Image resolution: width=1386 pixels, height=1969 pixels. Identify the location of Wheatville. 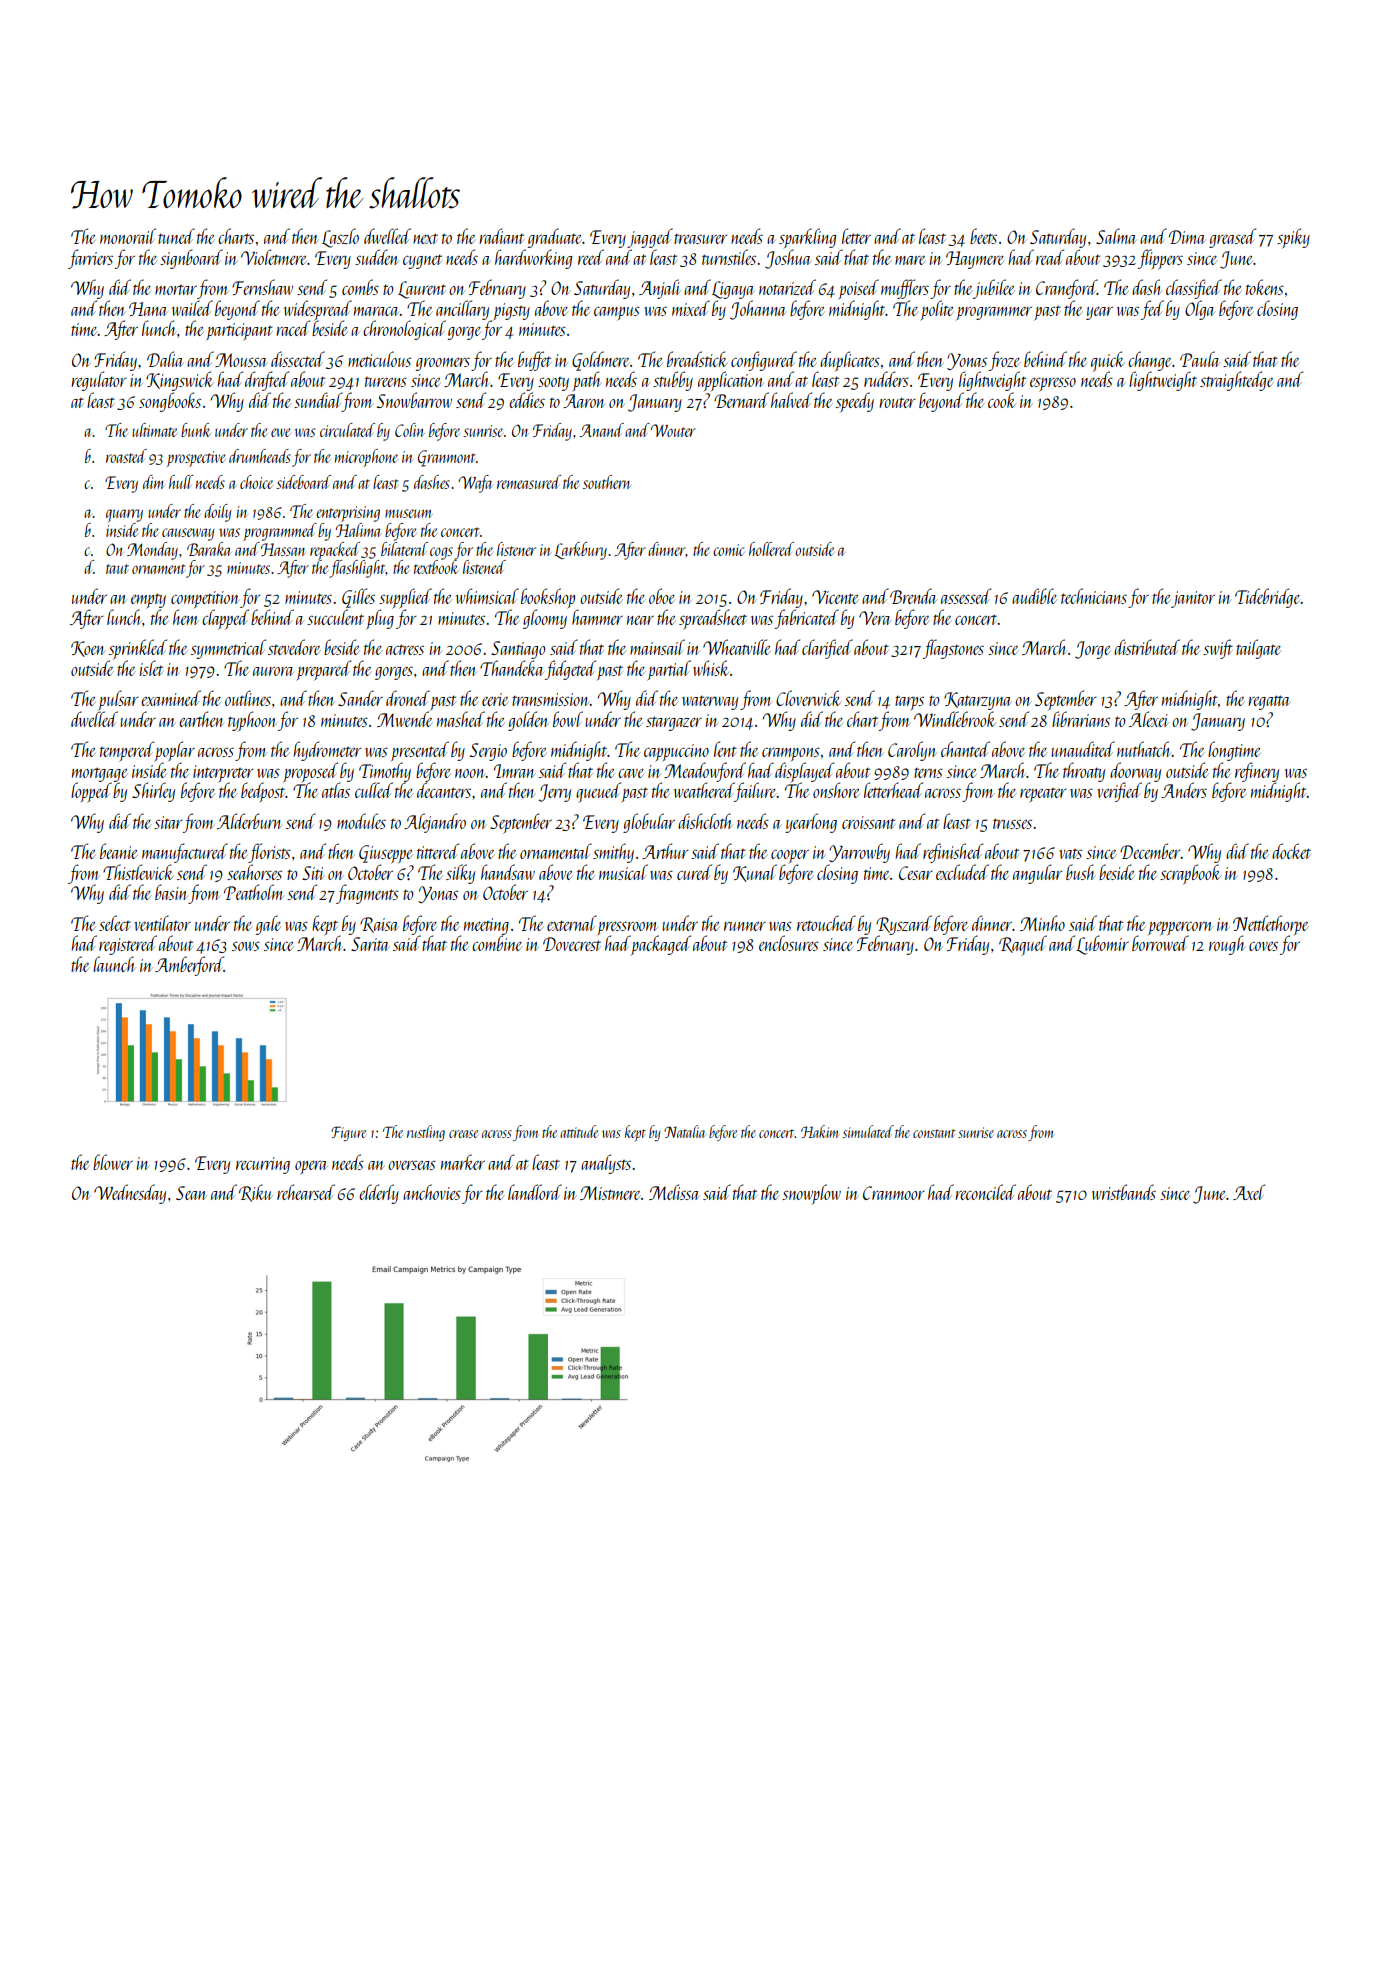
(736, 647).
